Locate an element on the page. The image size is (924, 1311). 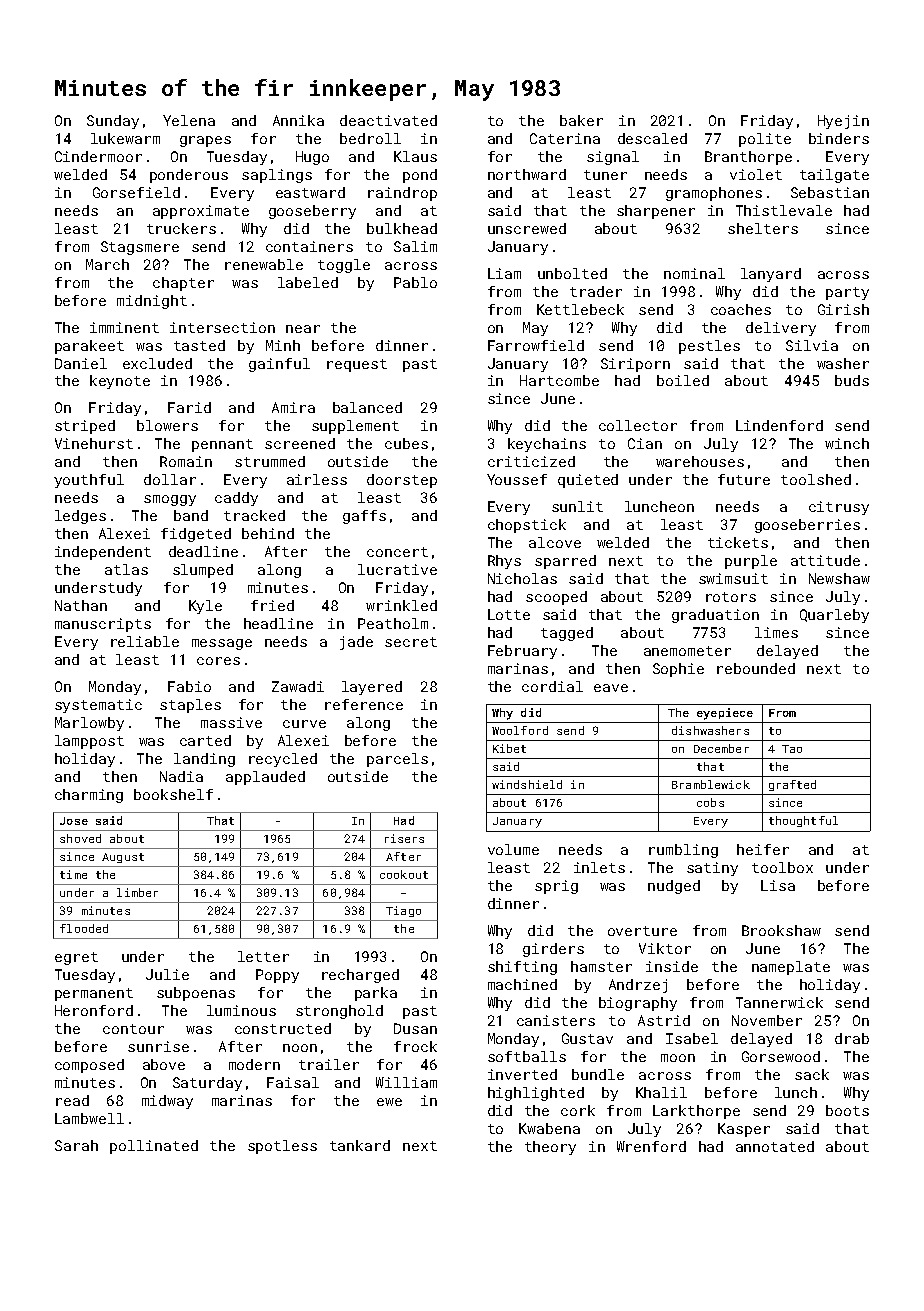
cores is located at coordinates (218, 661).
